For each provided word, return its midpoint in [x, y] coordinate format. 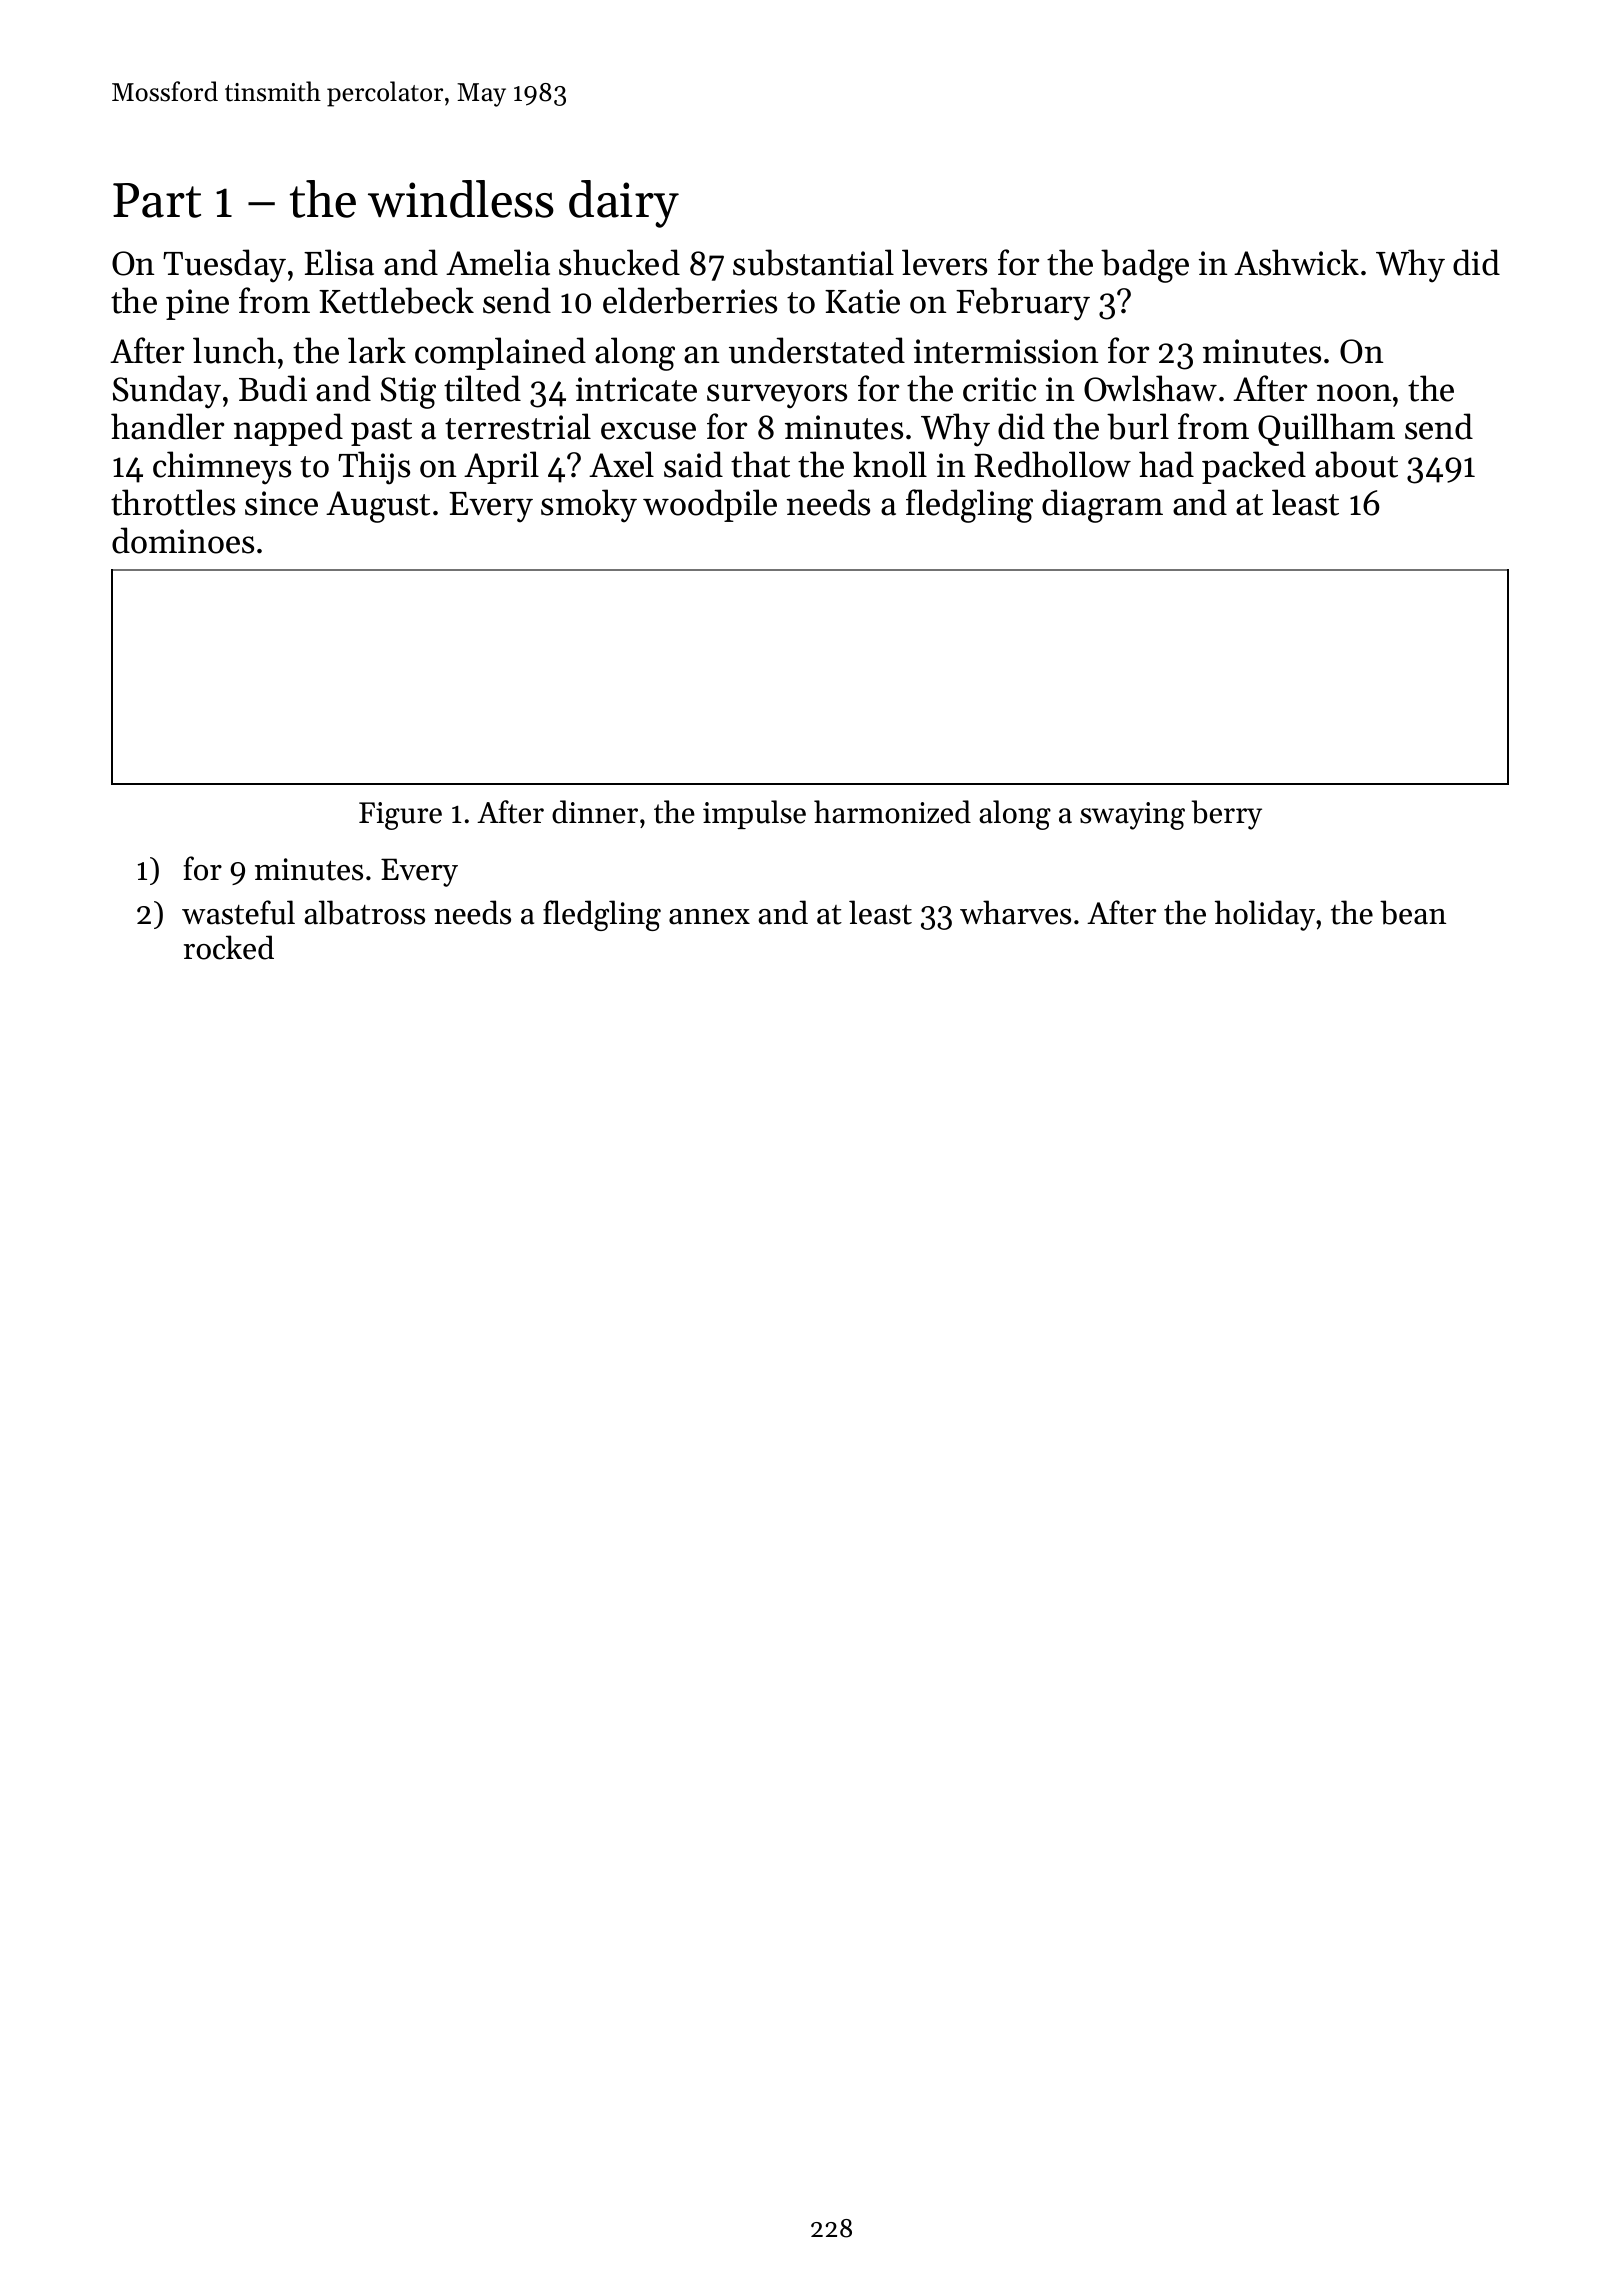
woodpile [710, 505]
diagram [1102, 506]
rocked [229, 947]
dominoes [183, 540]
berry [1226, 815]
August [378, 507]
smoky [589, 506]
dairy [624, 204]
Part [157, 200]
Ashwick [1296, 262]
